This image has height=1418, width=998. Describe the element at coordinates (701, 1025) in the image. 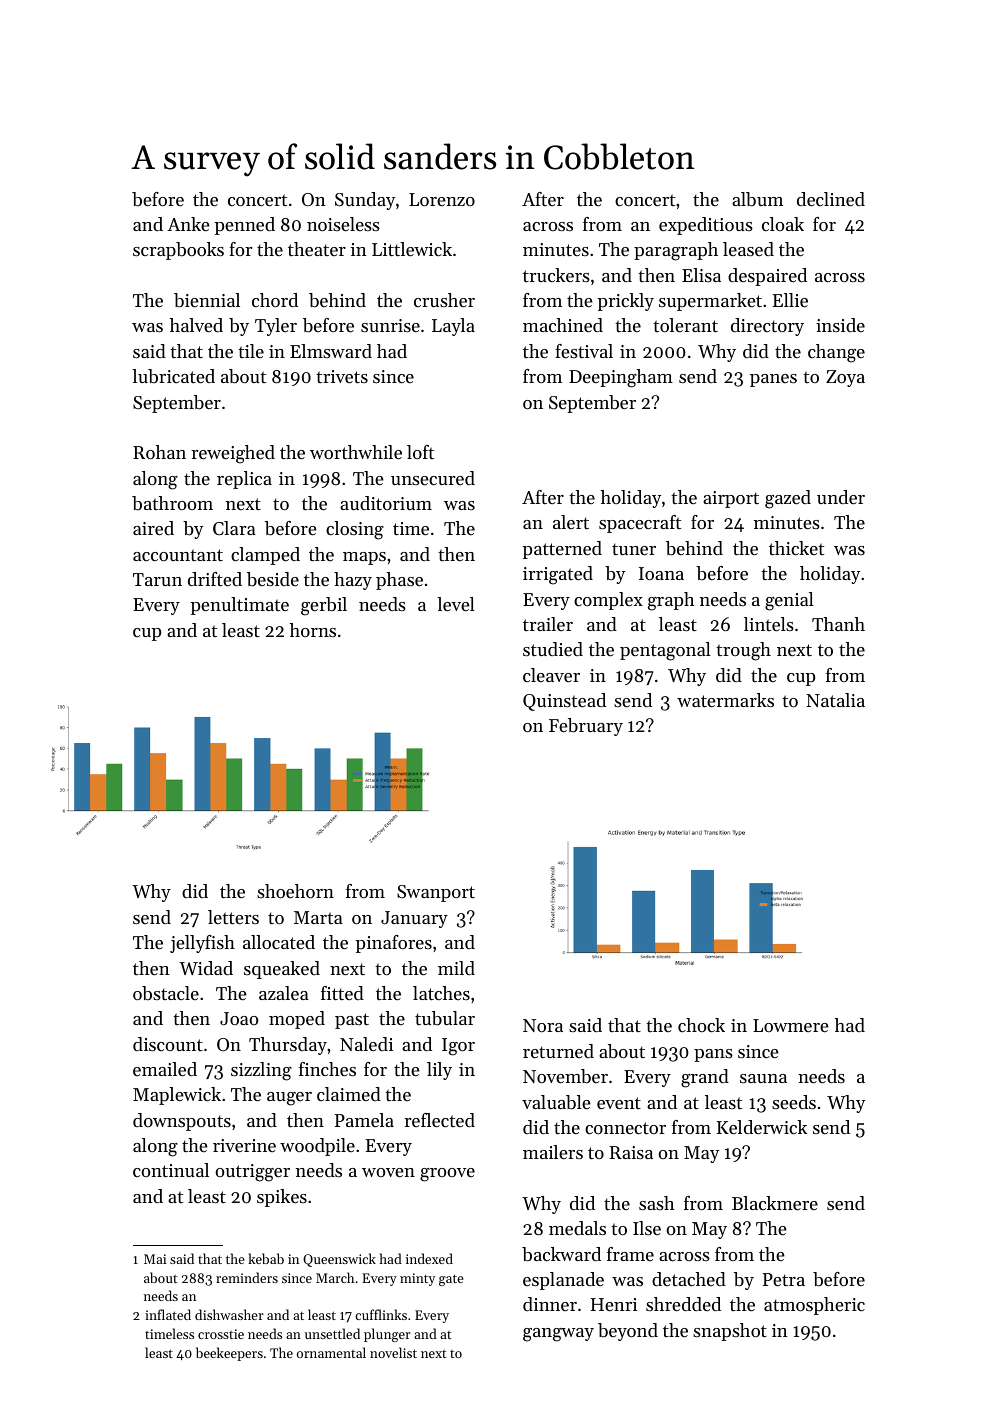

I see `chock` at that location.
